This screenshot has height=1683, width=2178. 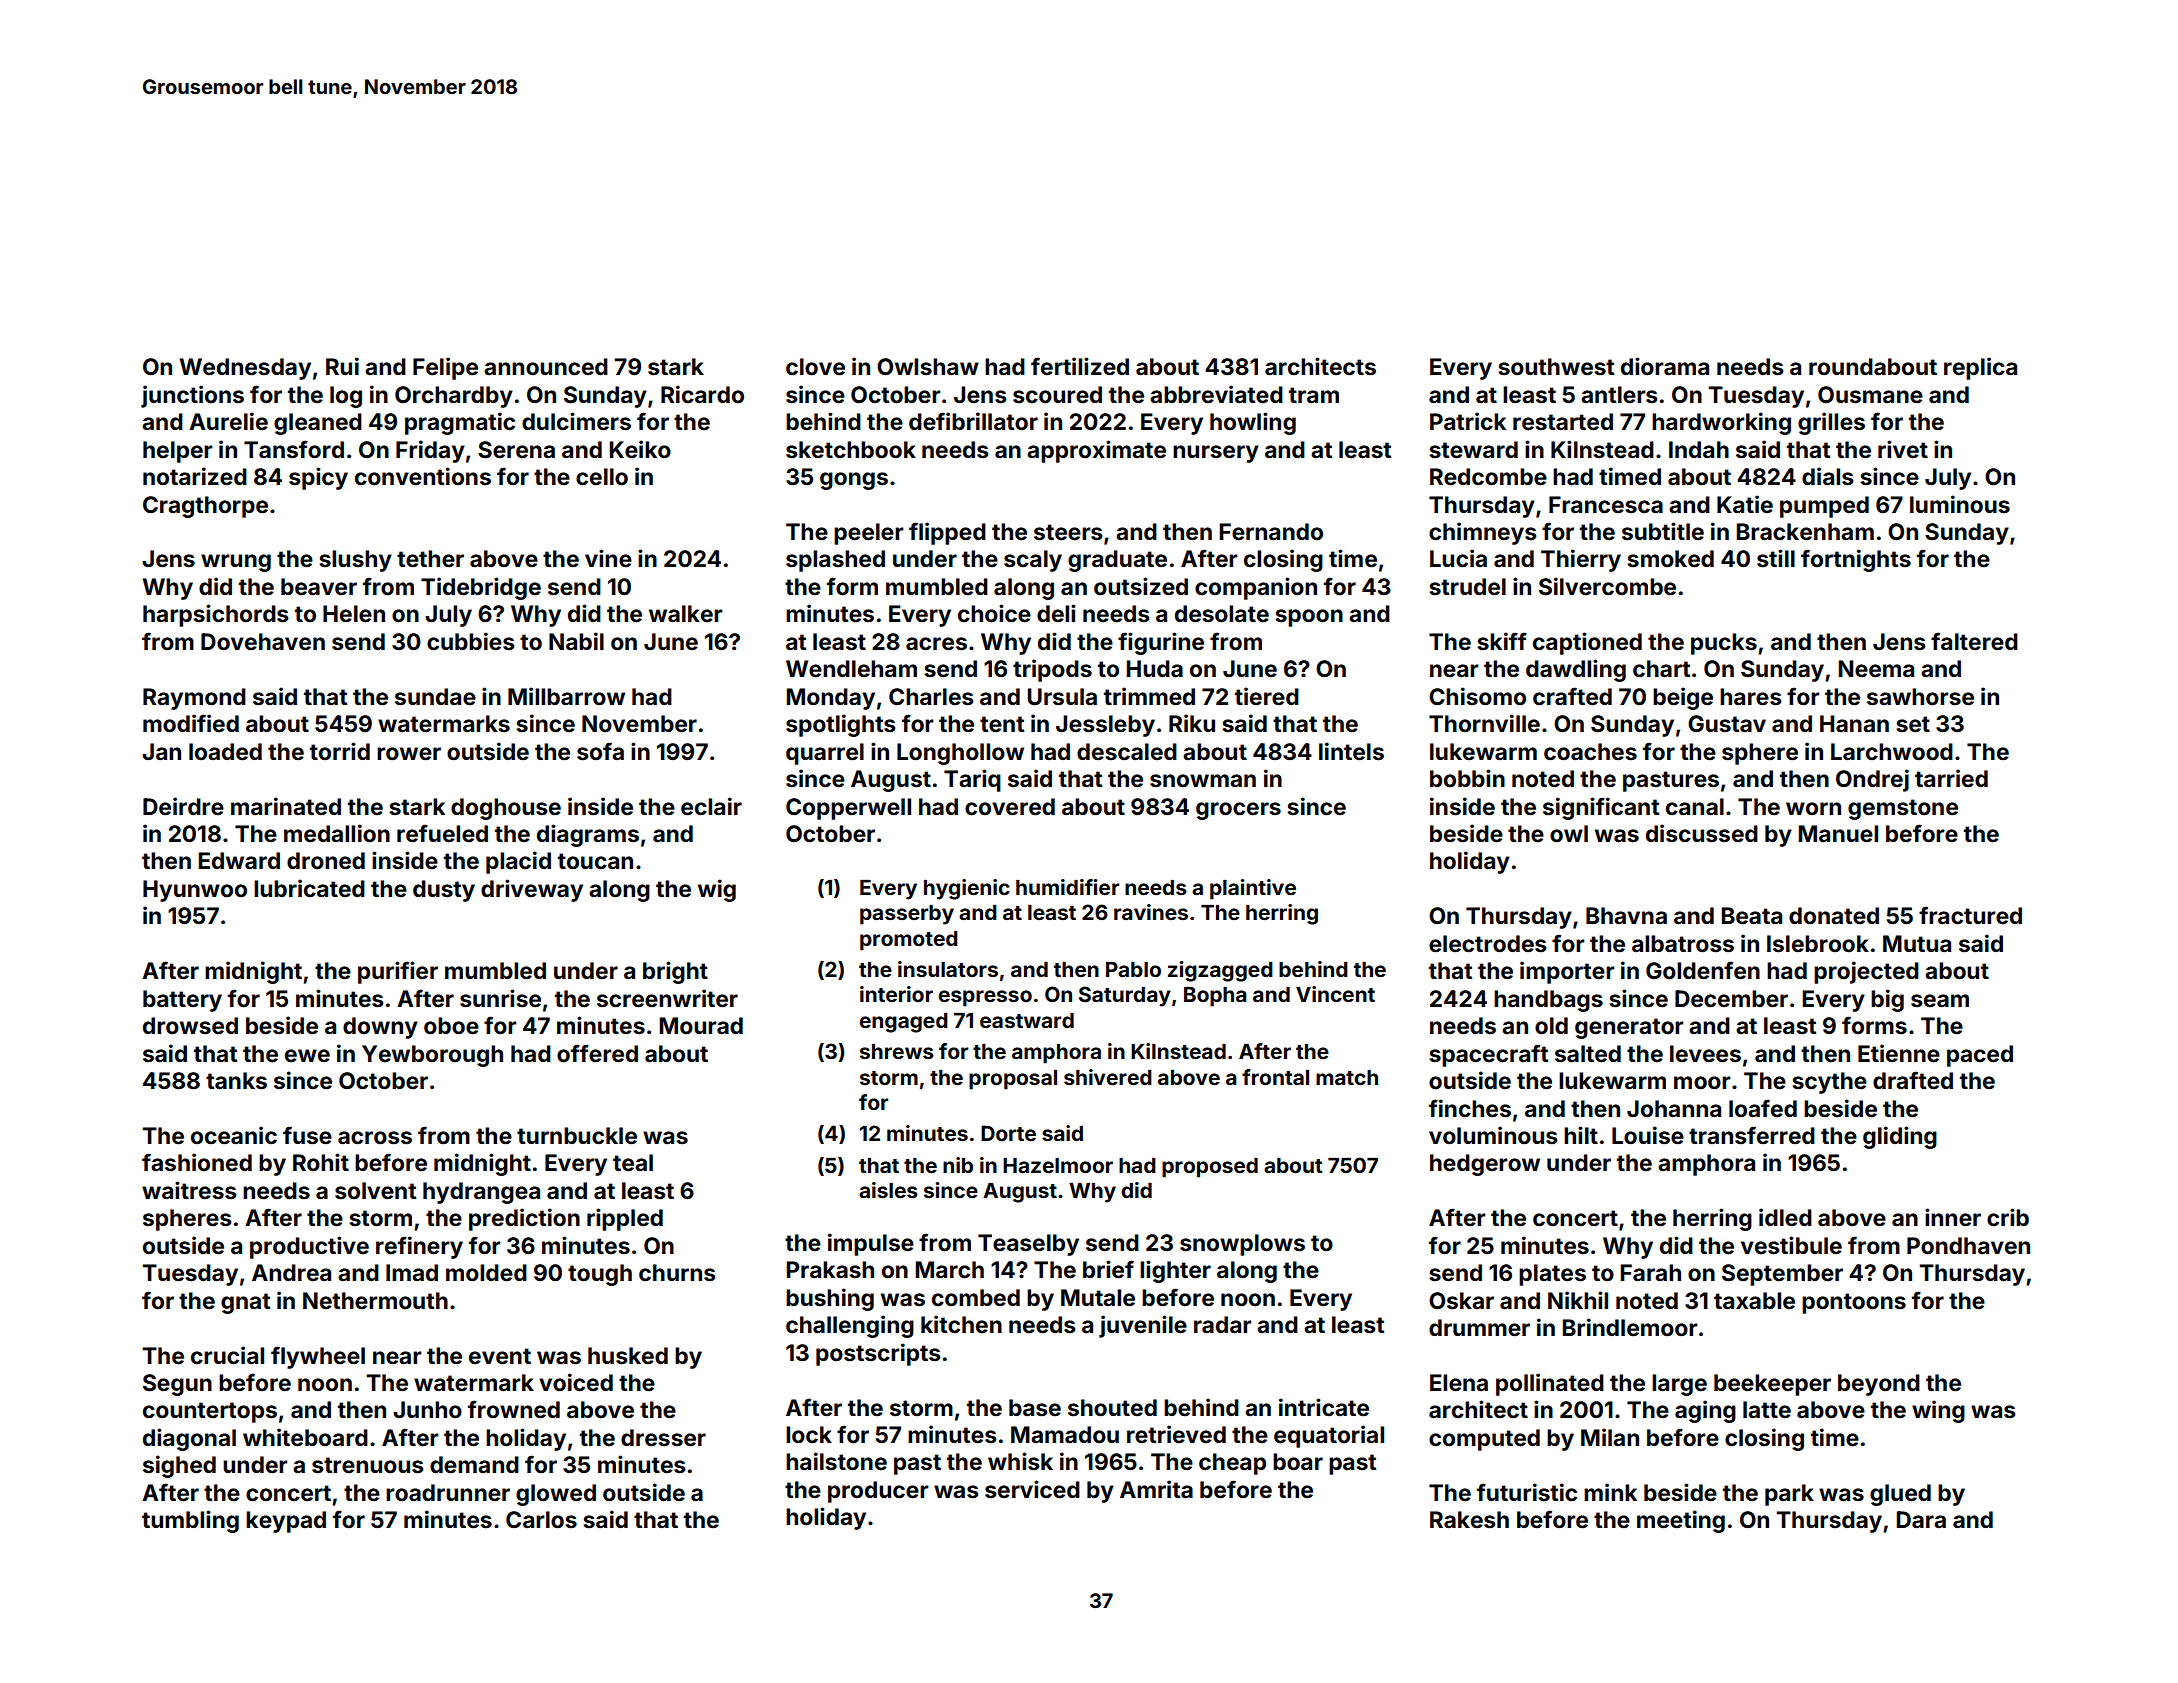 I want to click on Katie, so click(x=1745, y=504).
